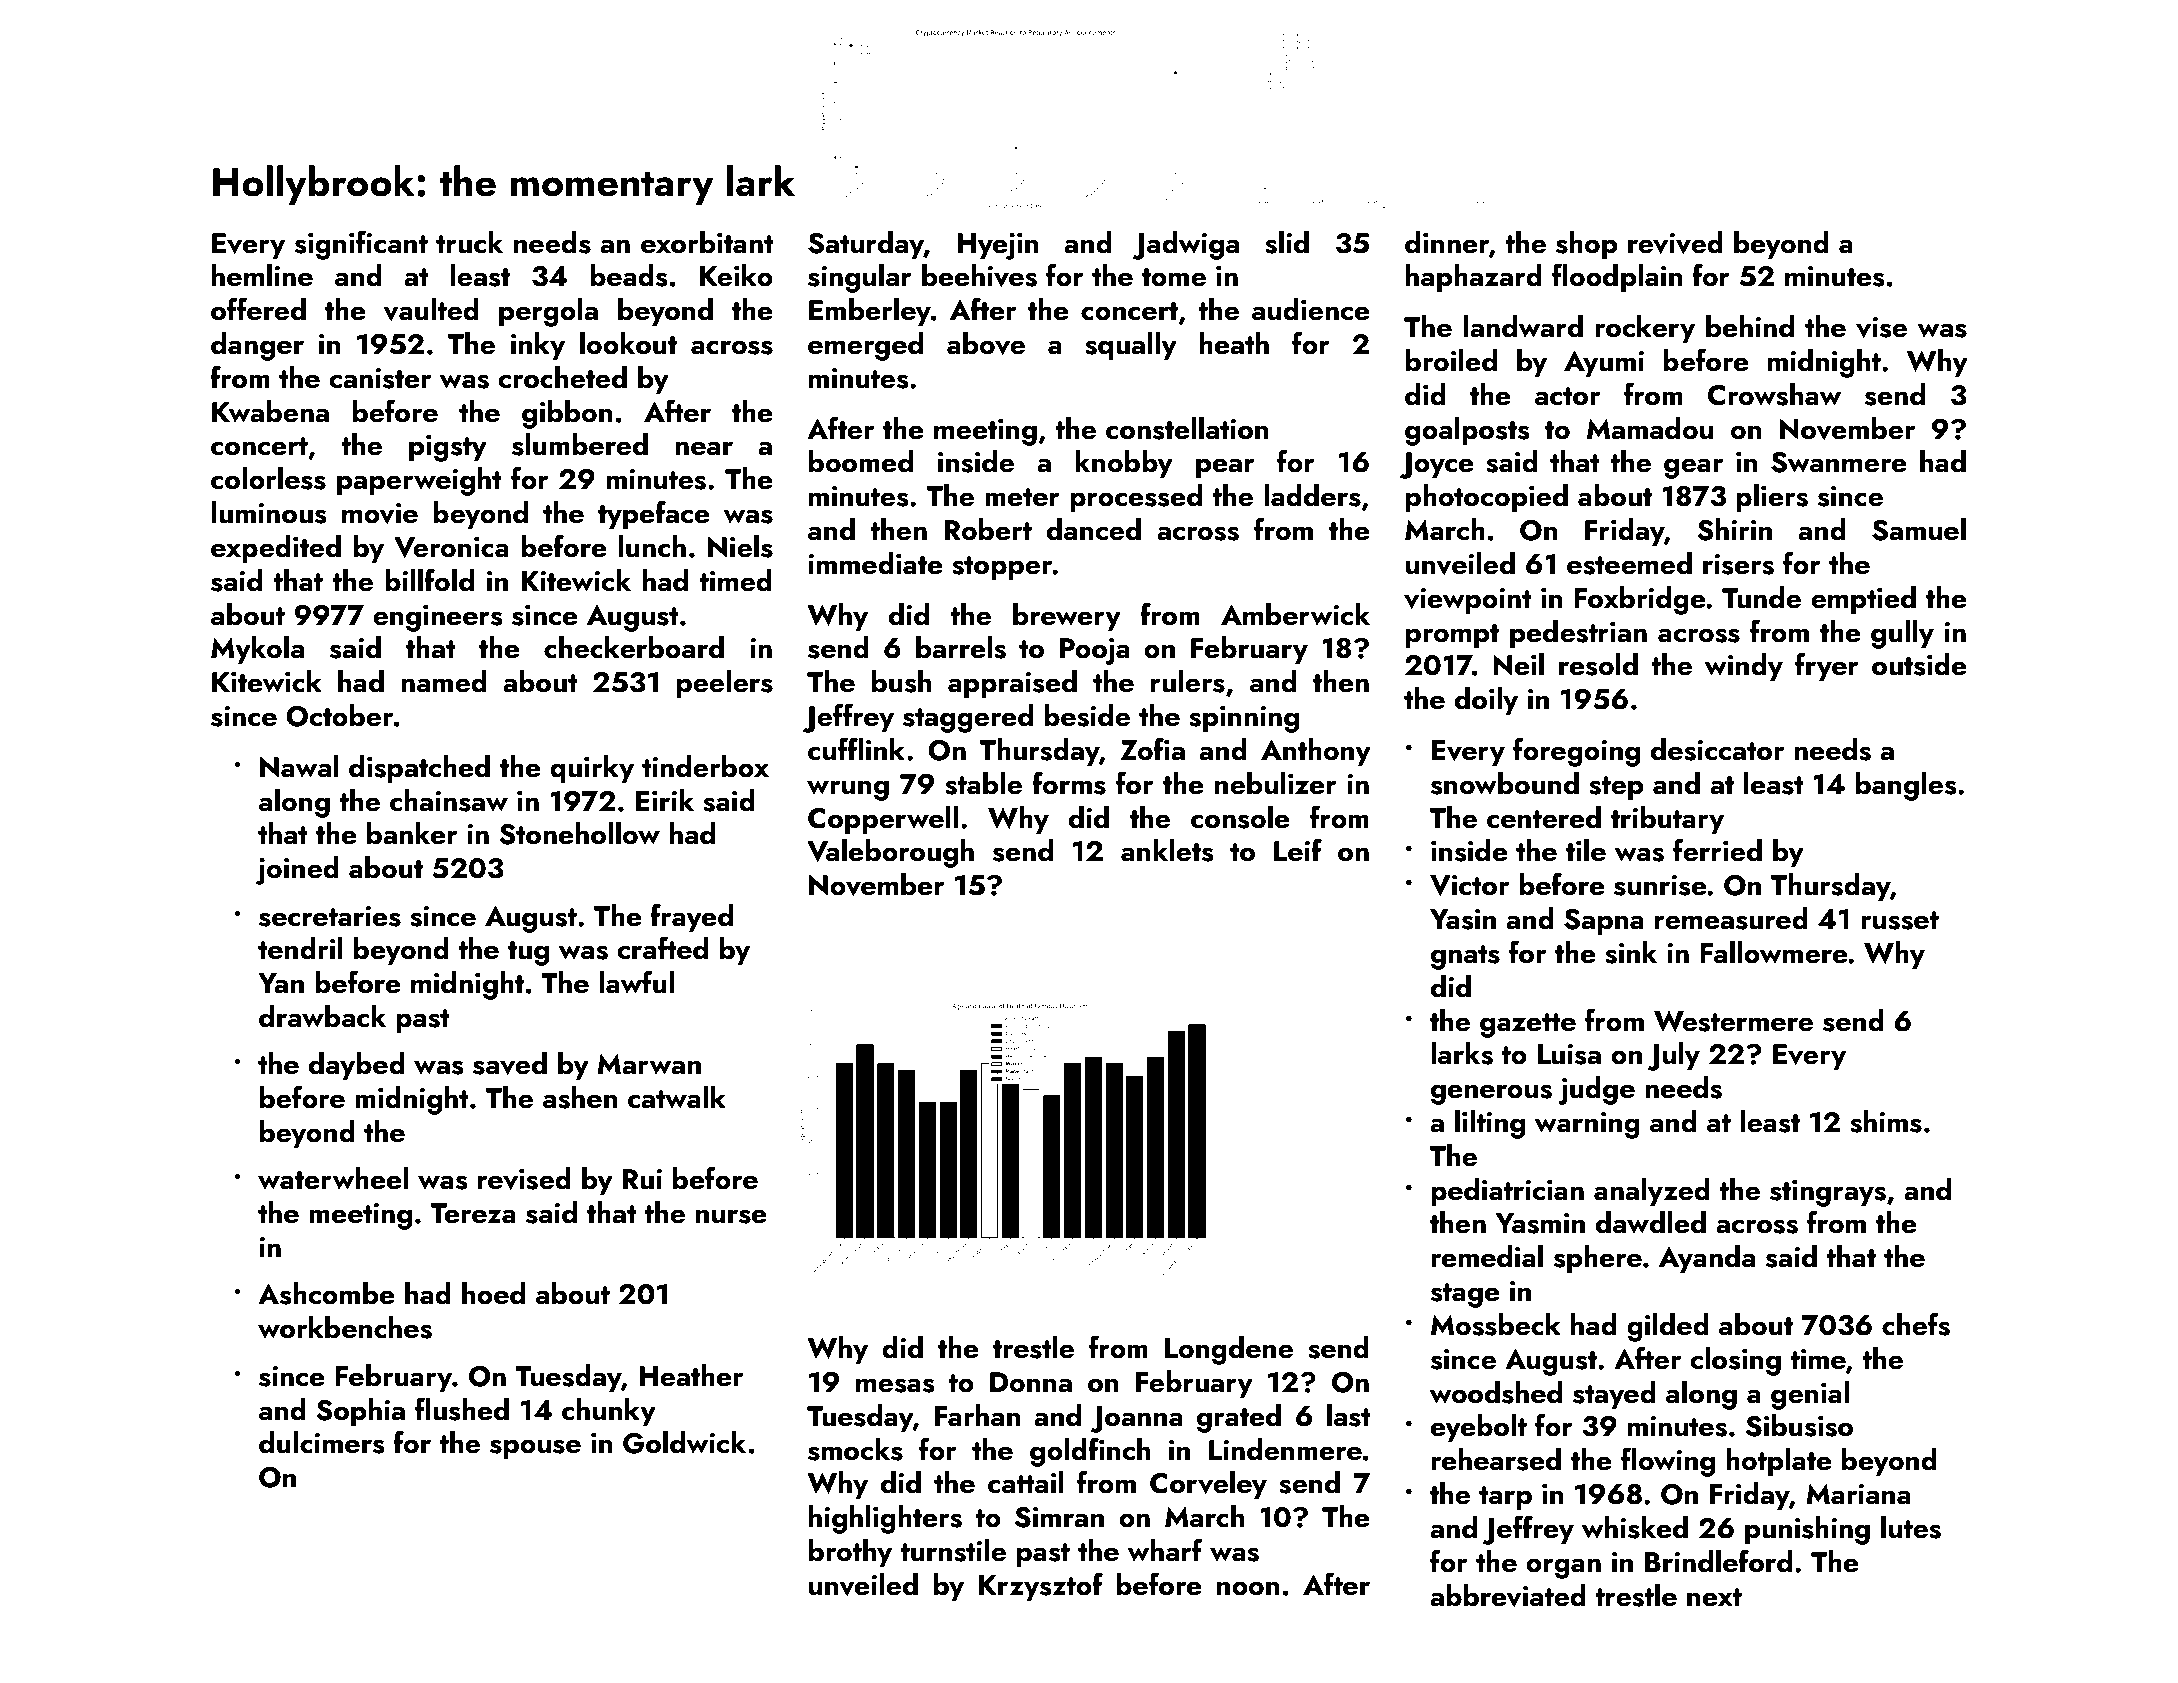 Image resolution: width=2178 pixels, height=1683 pixels. I want to click on above, so click(986, 343).
